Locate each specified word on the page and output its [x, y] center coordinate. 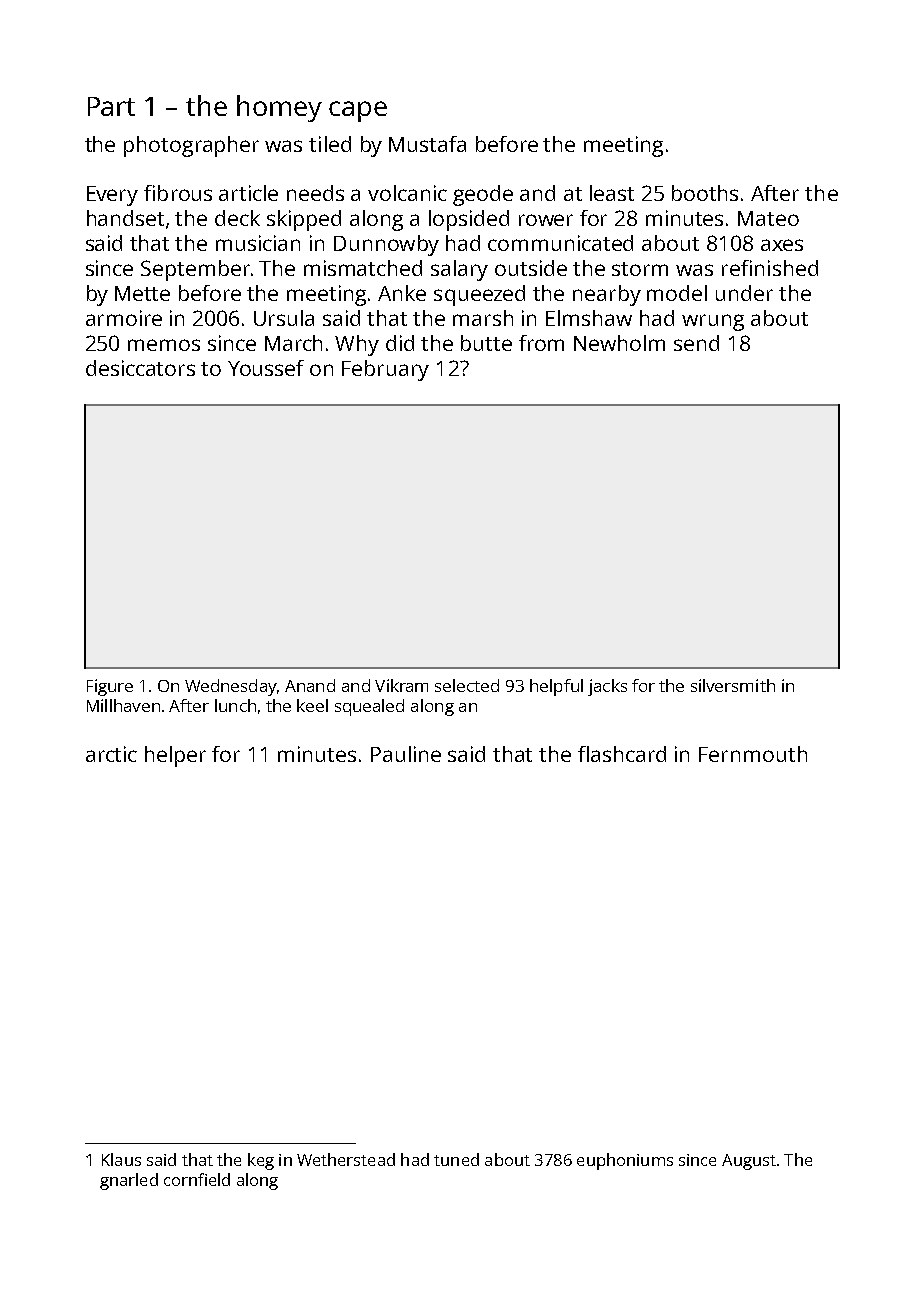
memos [164, 345]
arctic [111, 754]
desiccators [140, 368]
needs [315, 193]
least [612, 193]
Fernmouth [753, 754]
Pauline [406, 754]
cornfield [197, 1179]
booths [705, 193]
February [385, 370]
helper [175, 756]
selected [467, 685]
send [696, 343]
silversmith [733, 685]
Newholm [619, 343]
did [400, 343]
